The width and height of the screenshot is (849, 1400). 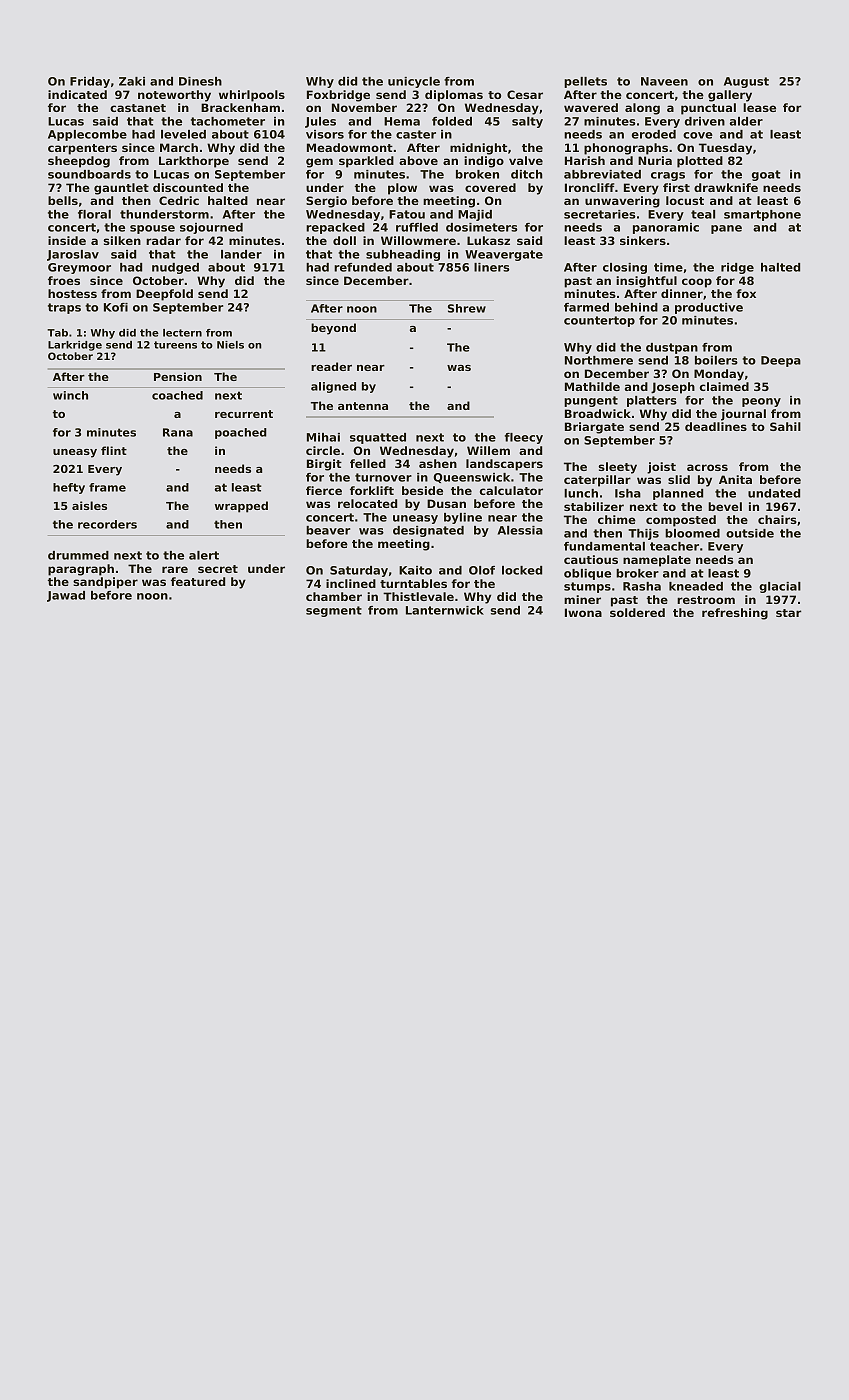 What do you see at coordinates (403, 255) in the screenshot?
I see `subheading` at bounding box center [403, 255].
